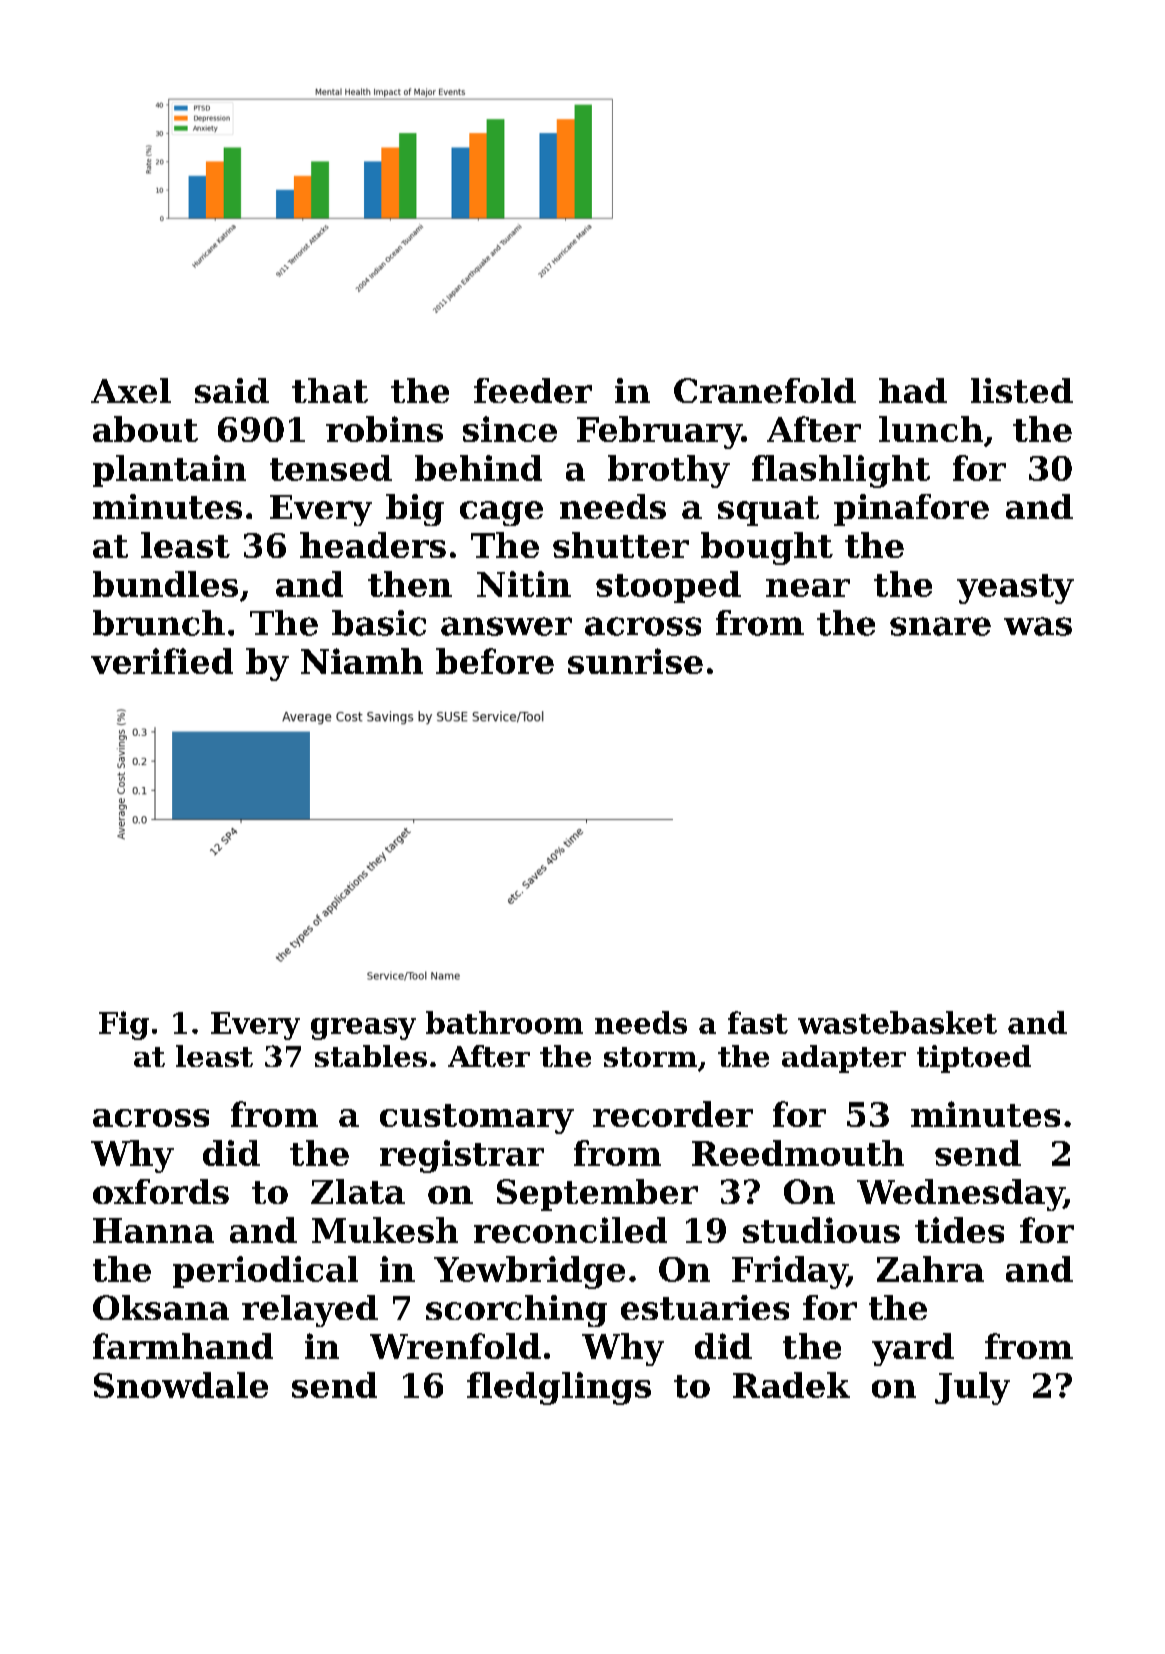 The image size is (1165, 1654). What do you see at coordinates (504, 1022) in the page?
I see `bathroom` at bounding box center [504, 1022].
